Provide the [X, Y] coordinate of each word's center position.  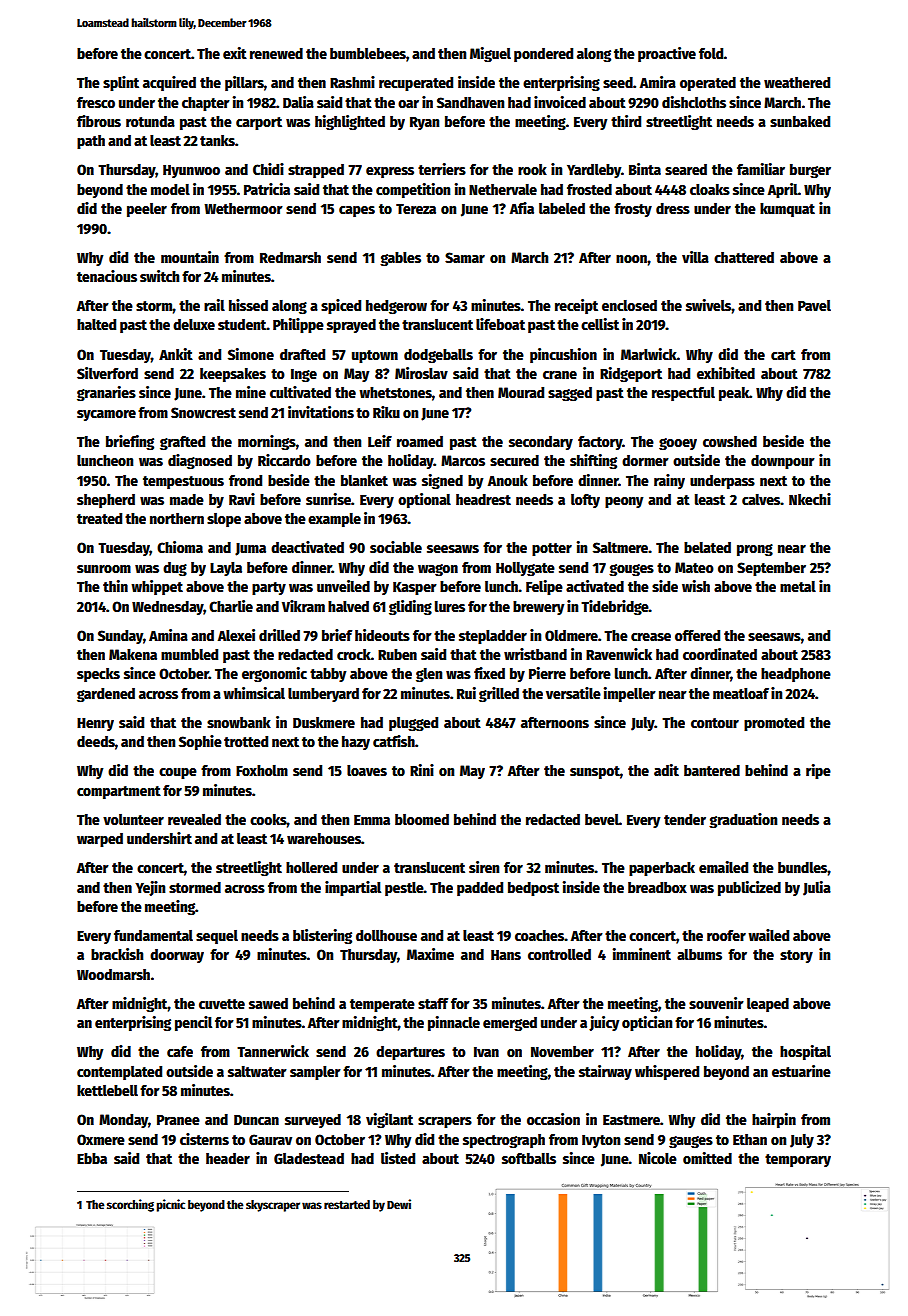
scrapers [445, 1122]
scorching [130, 1205]
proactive [667, 54]
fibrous [99, 121]
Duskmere [324, 722]
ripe [818, 771]
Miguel [490, 54]
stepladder [493, 637]
